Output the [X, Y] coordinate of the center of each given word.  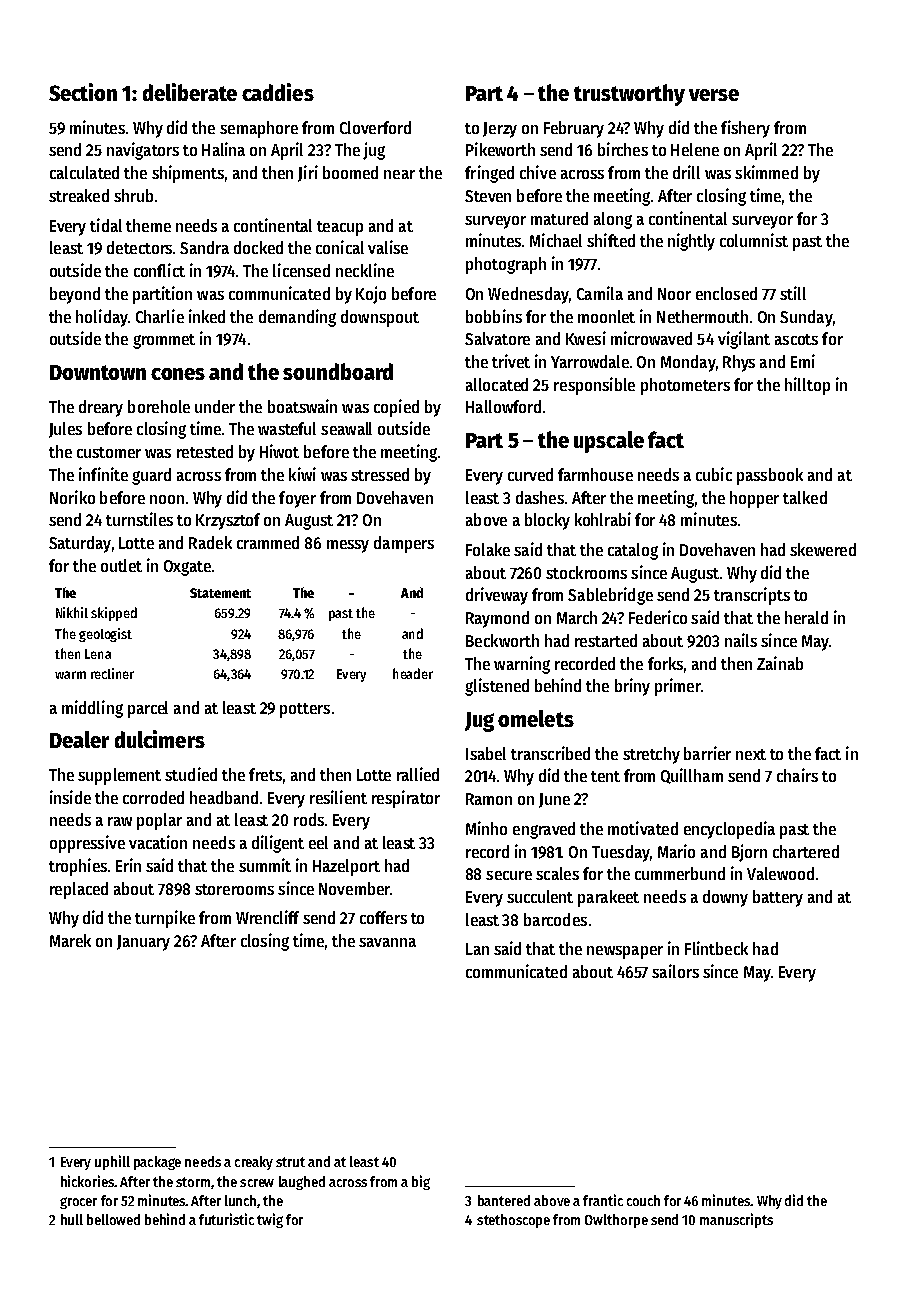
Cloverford [375, 127]
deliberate [190, 92]
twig [270, 1220]
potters [305, 710]
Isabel [486, 753]
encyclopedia [729, 830]
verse [714, 95]
